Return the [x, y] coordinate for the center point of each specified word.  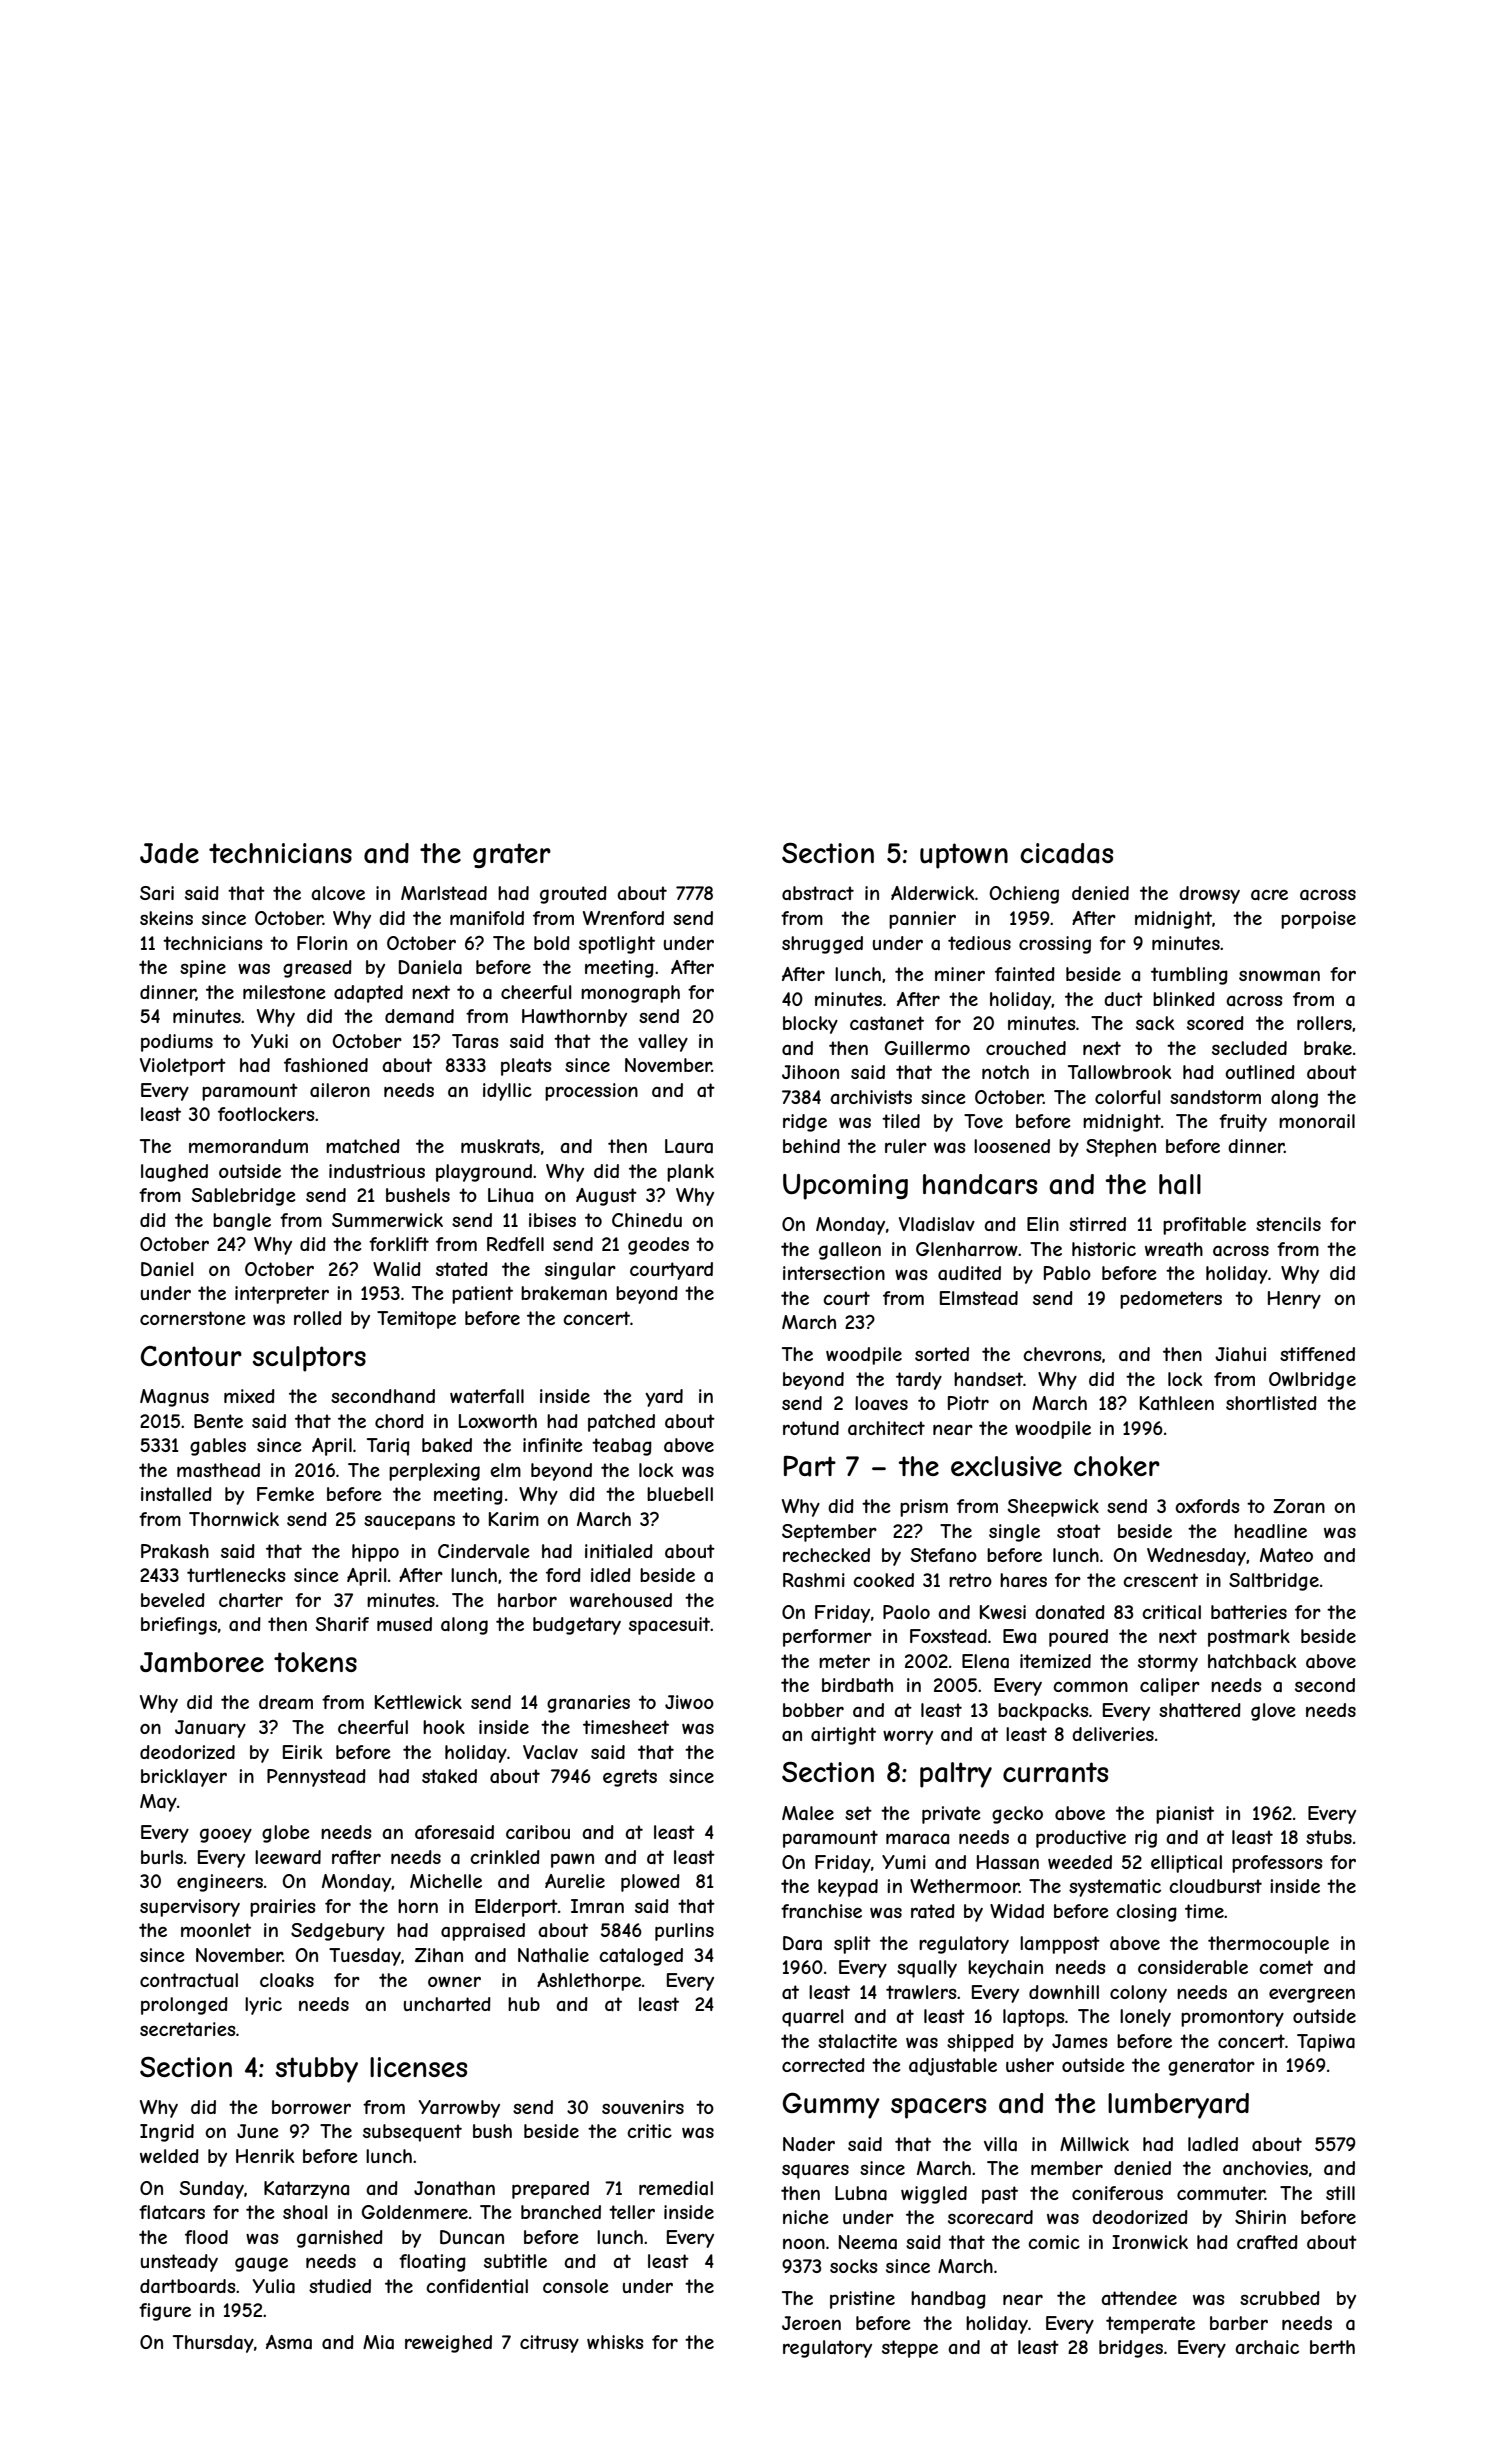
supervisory [190, 1908]
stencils [1288, 1224]
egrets [630, 1778]
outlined [1260, 1072]
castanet [887, 1023]
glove [1273, 1712]
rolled [318, 1318]
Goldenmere [414, 2212]
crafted [1267, 2242]
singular [580, 1271]
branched [561, 2212]
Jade [169, 853]
